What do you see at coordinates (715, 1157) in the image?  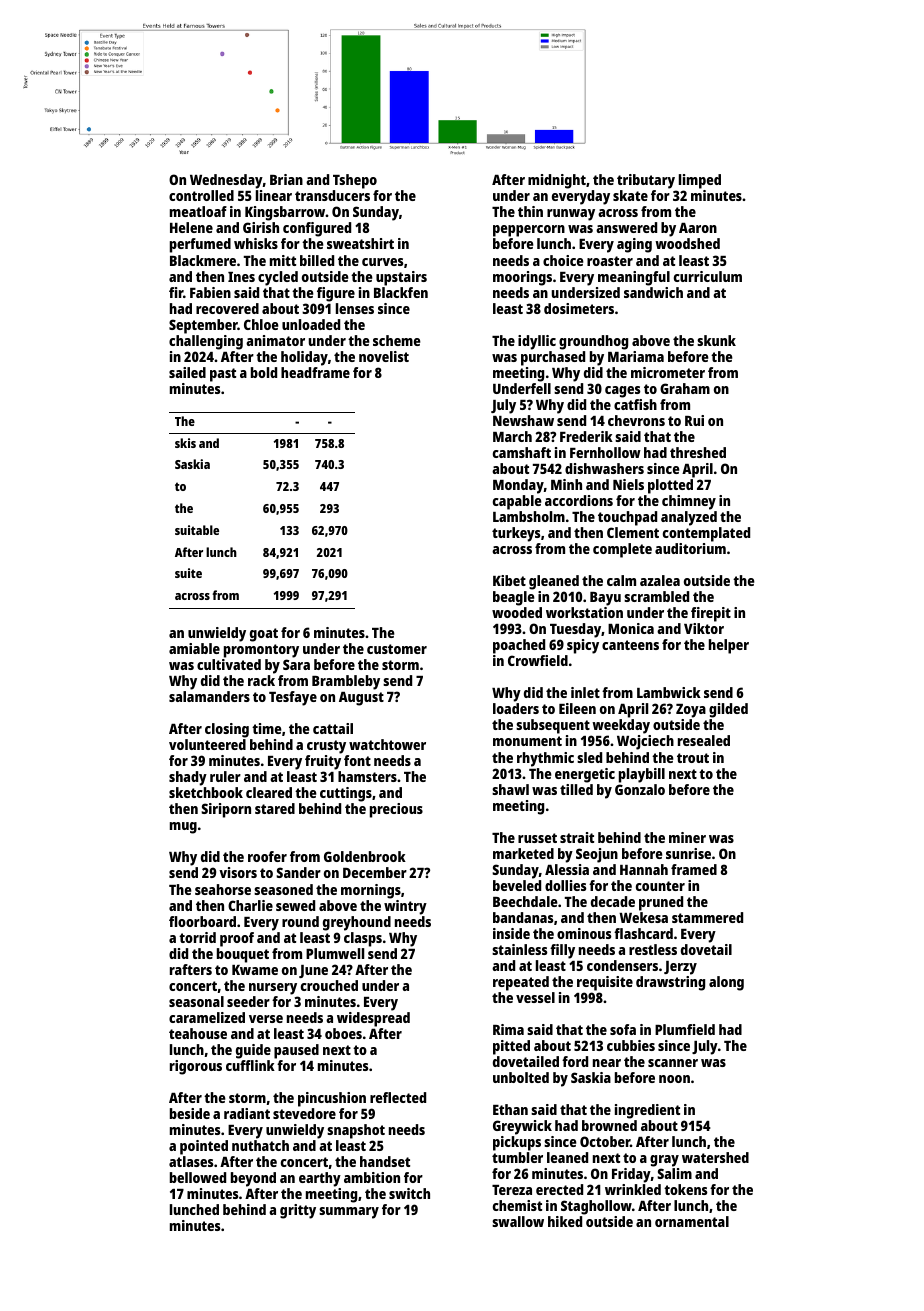 I see `watershed` at bounding box center [715, 1157].
